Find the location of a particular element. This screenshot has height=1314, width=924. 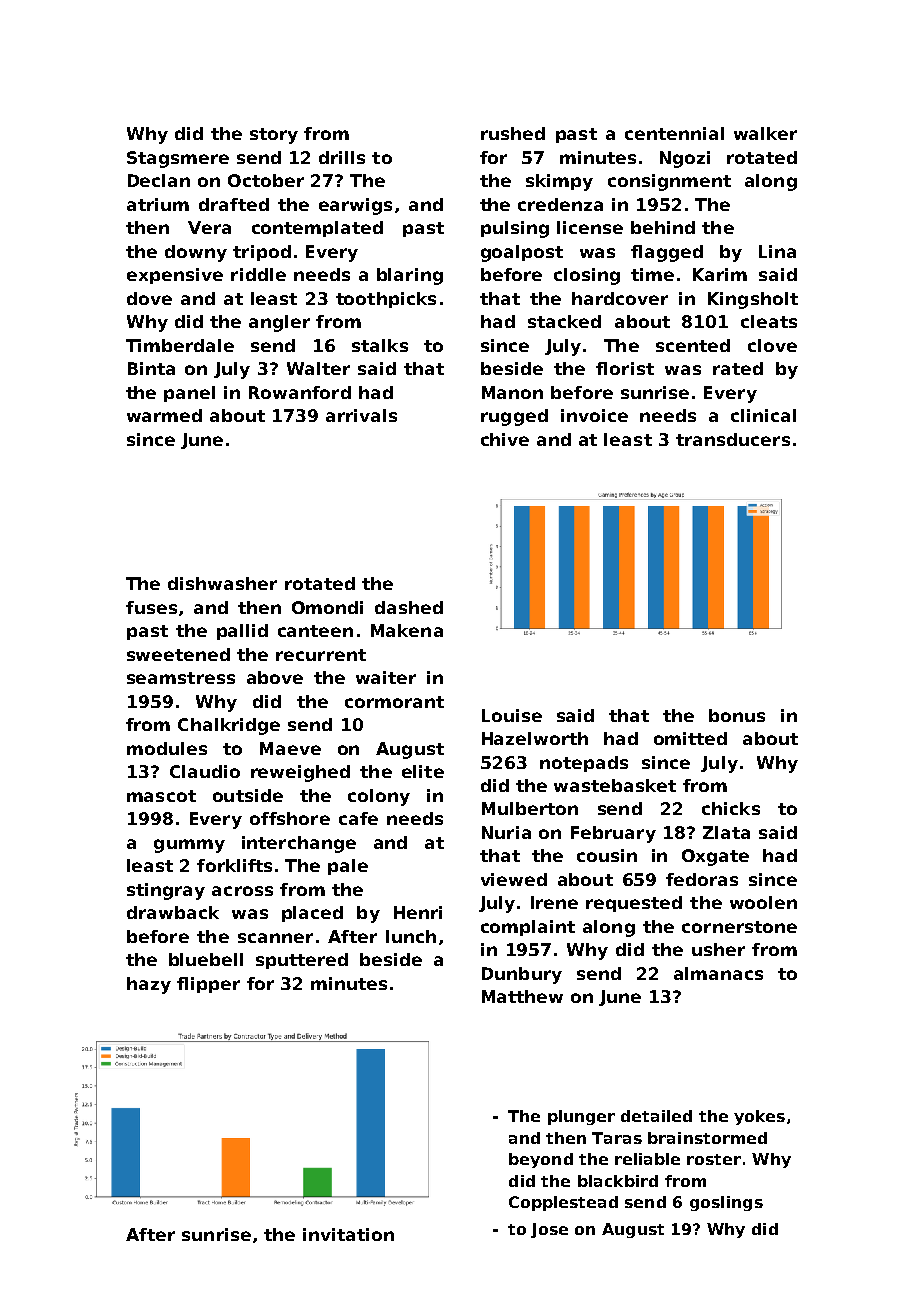

bonus is located at coordinates (737, 715).
